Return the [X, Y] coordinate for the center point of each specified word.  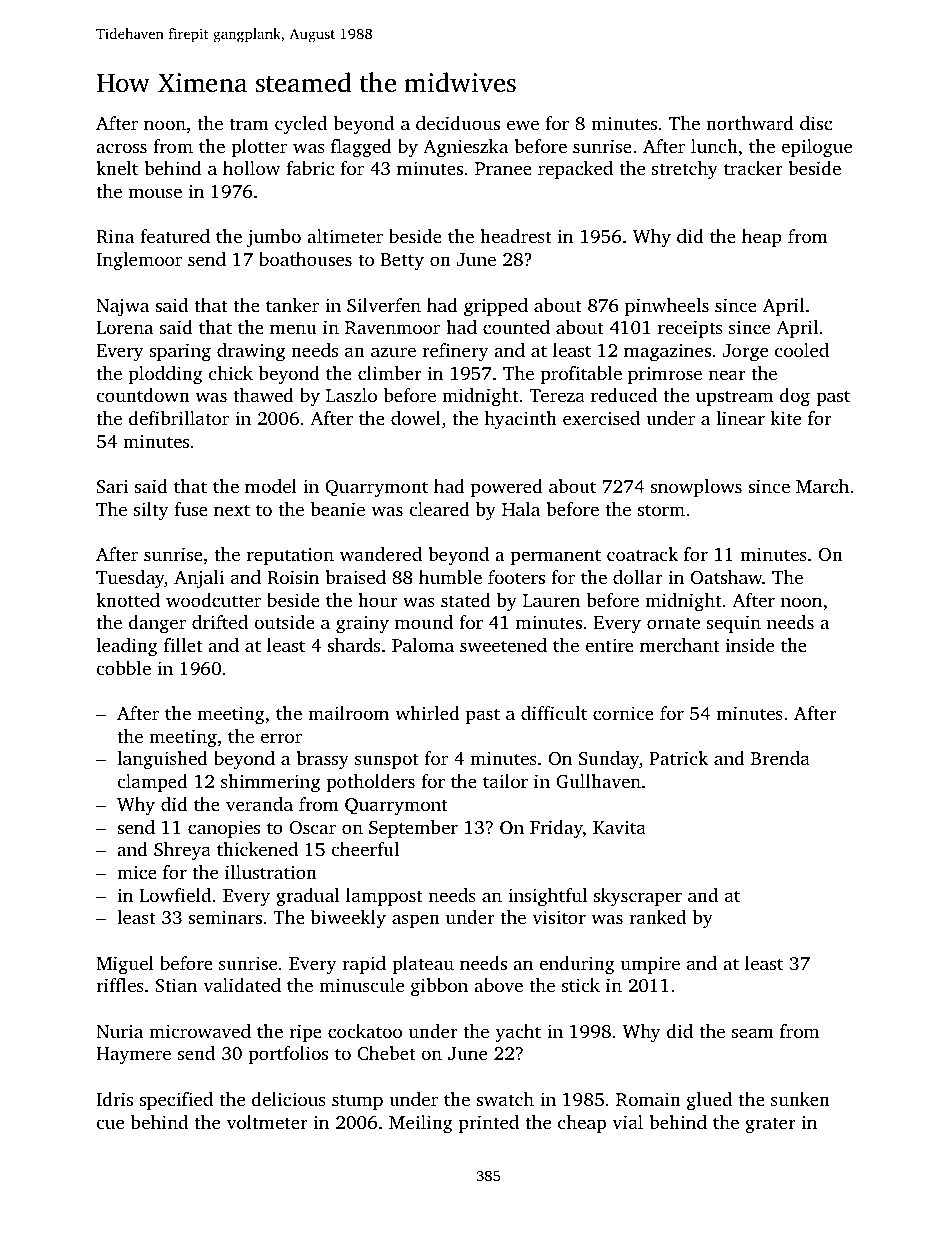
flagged [361, 148]
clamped [152, 783]
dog [795, 397]
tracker [753, 168]
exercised [601, 418]
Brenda [780, 758]
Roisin [293, 577]
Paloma [423, 645]
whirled [427, 713]
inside [749, 645]
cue [110, 1124]
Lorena [125, 327]
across [121, 148]
